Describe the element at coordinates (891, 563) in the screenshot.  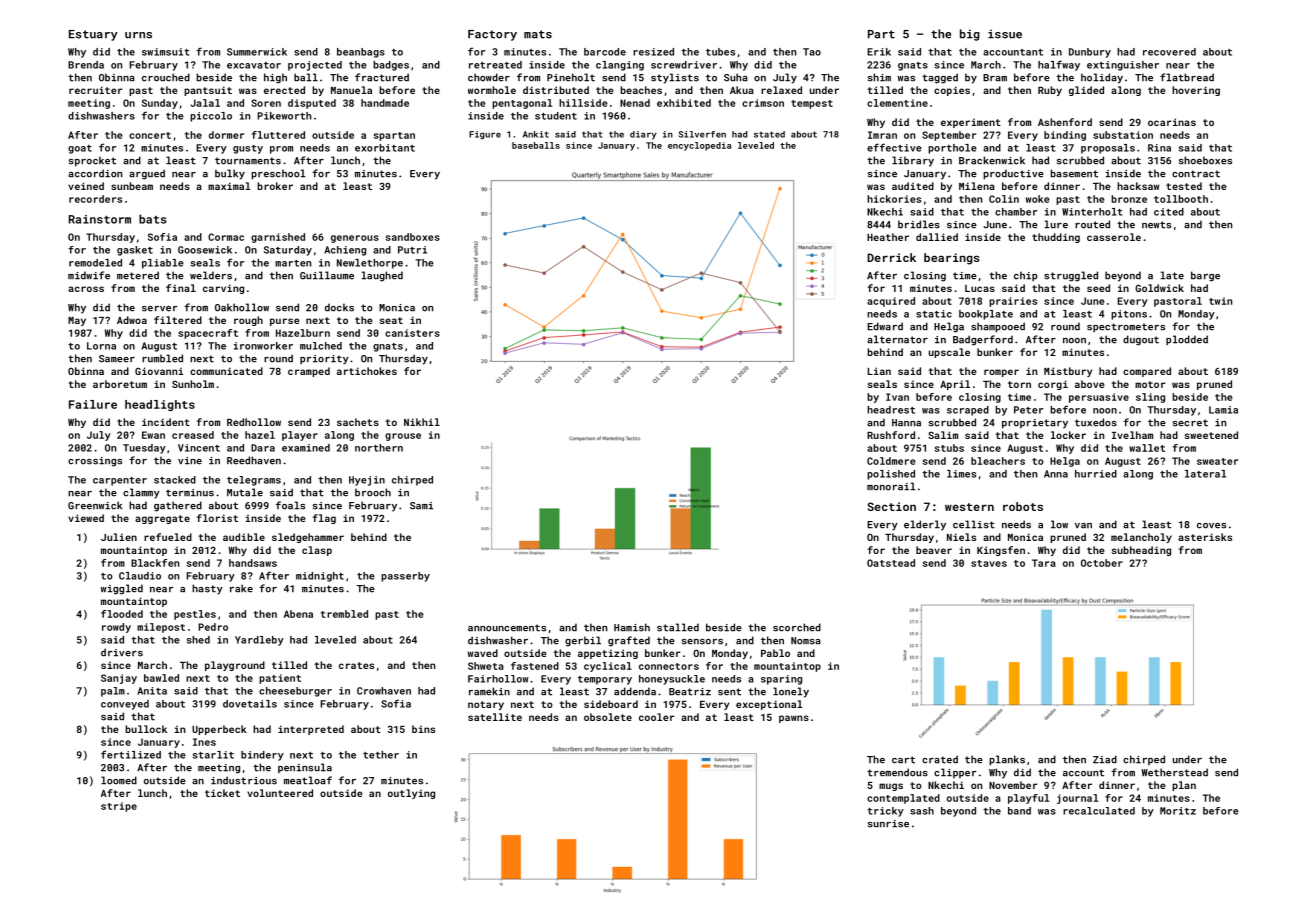
I see `Oatstead` at that location.
